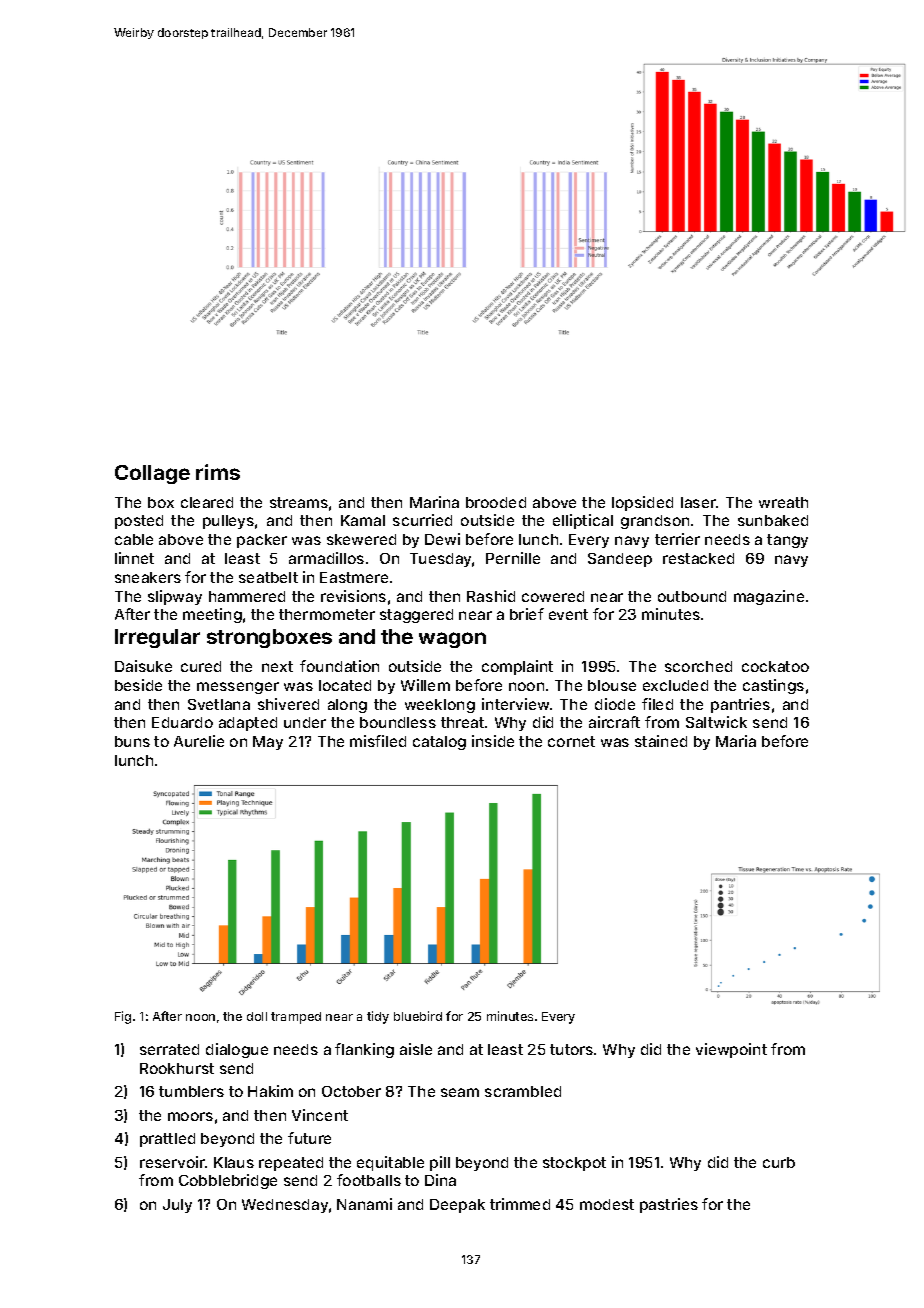 This screenshot has height=1308, width=924. What do you see at coordinates (571, 1049) in the screenshot?
I see `tutors` at bounding box center [571, 1049].
